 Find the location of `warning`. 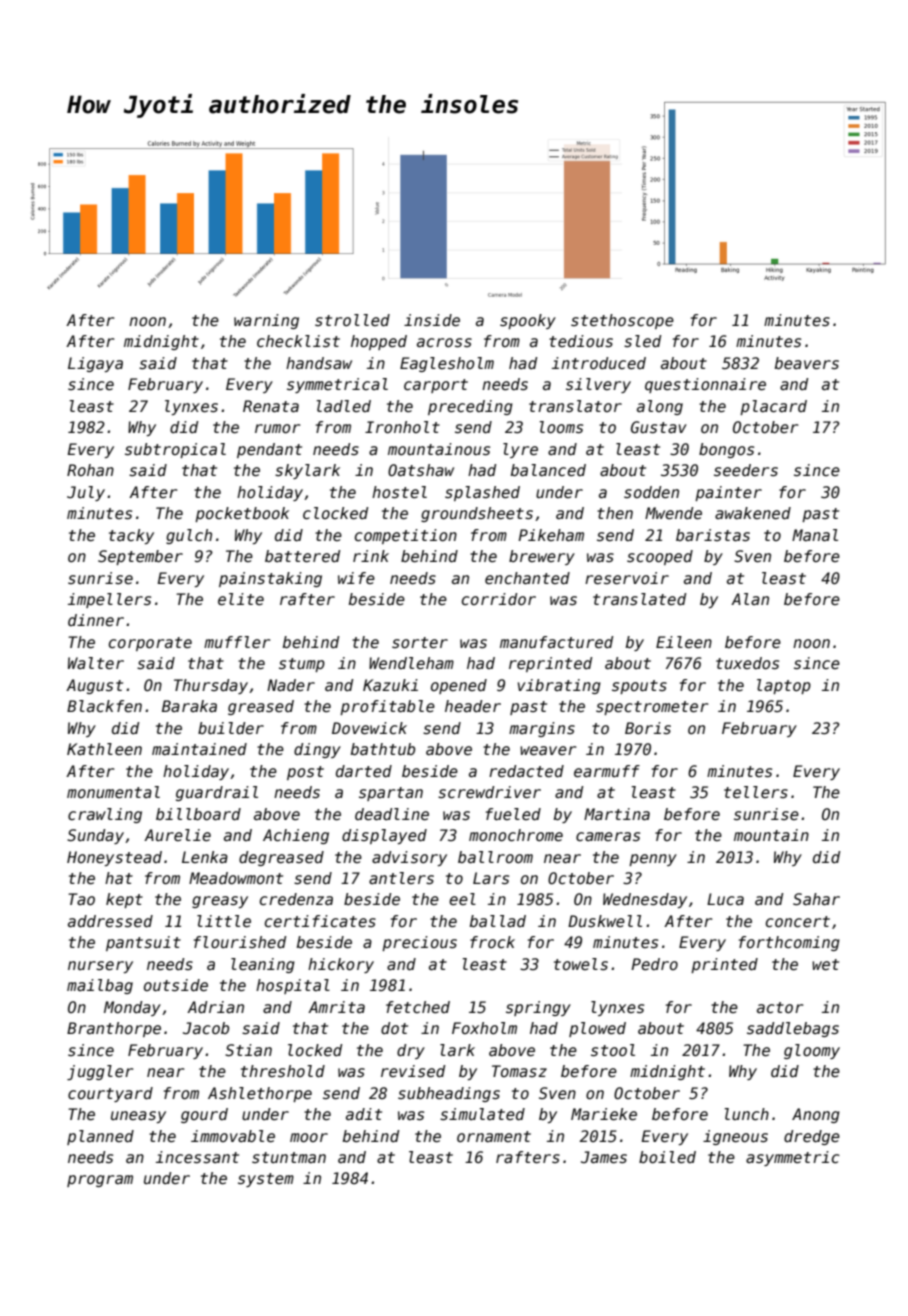

warning is located at coordinates (266, 321).
